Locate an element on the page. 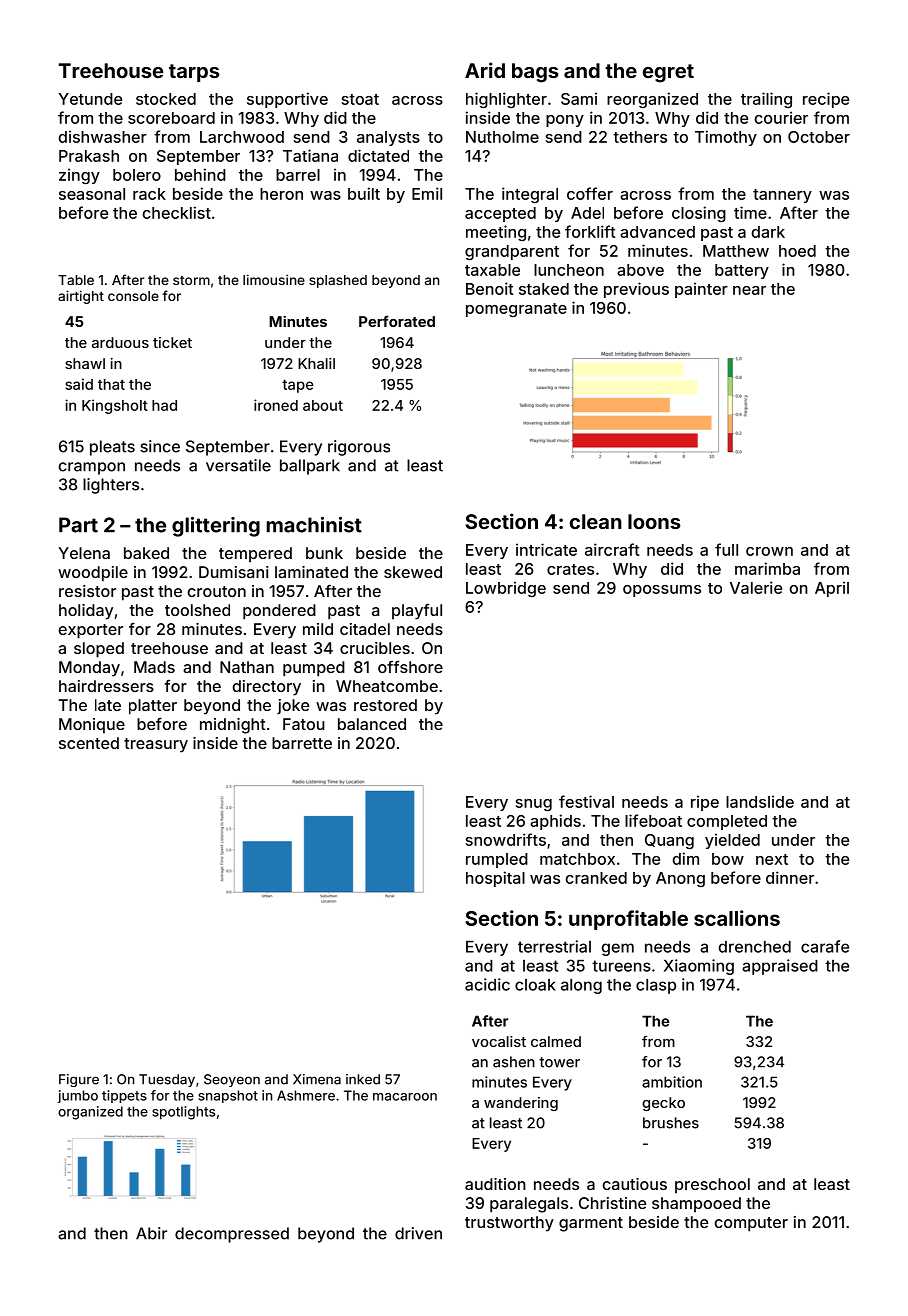 This image has width=908, height=1316. loons is located at coordinates (654, 521).
